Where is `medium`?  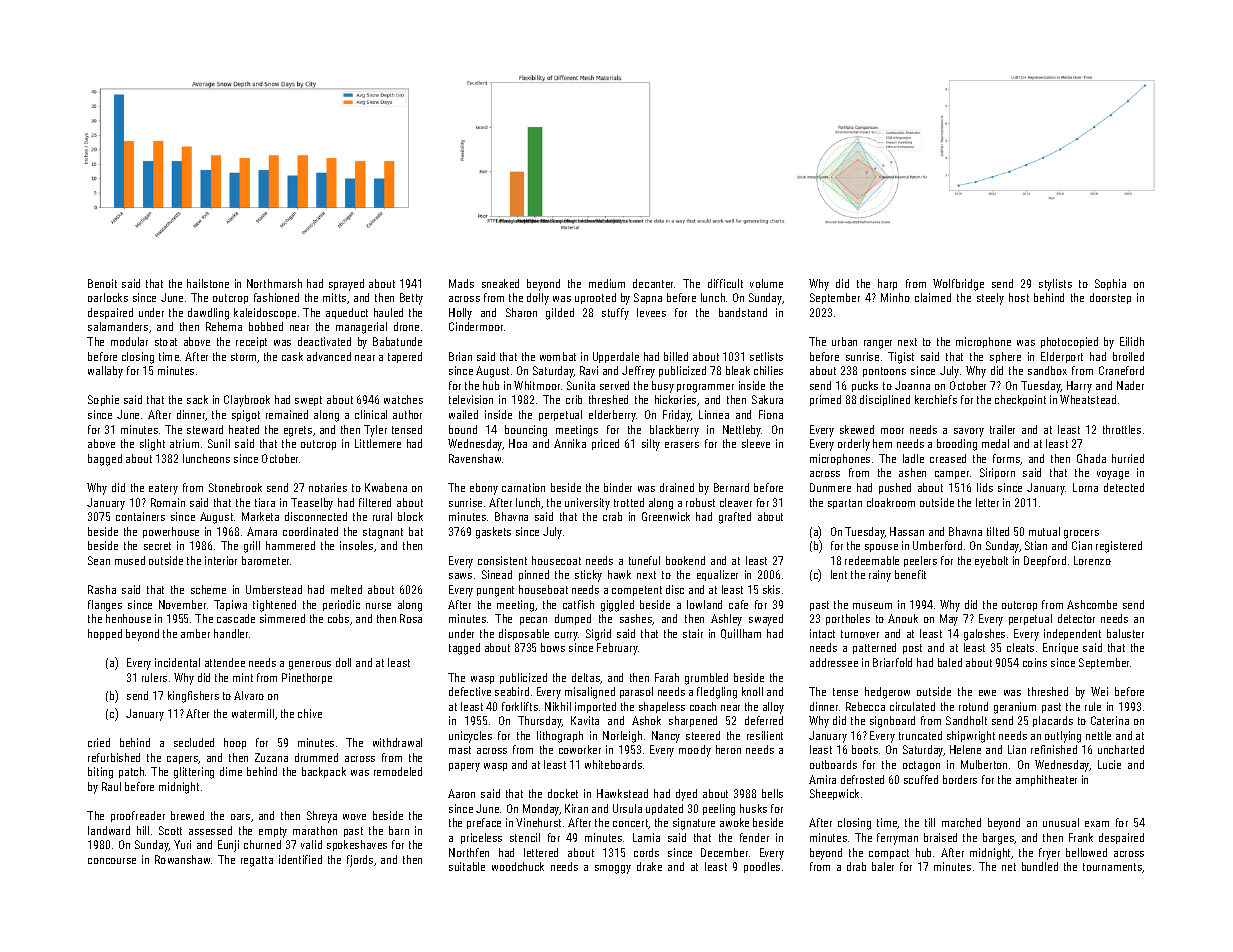
medium is located at coordinates (607, 283).
